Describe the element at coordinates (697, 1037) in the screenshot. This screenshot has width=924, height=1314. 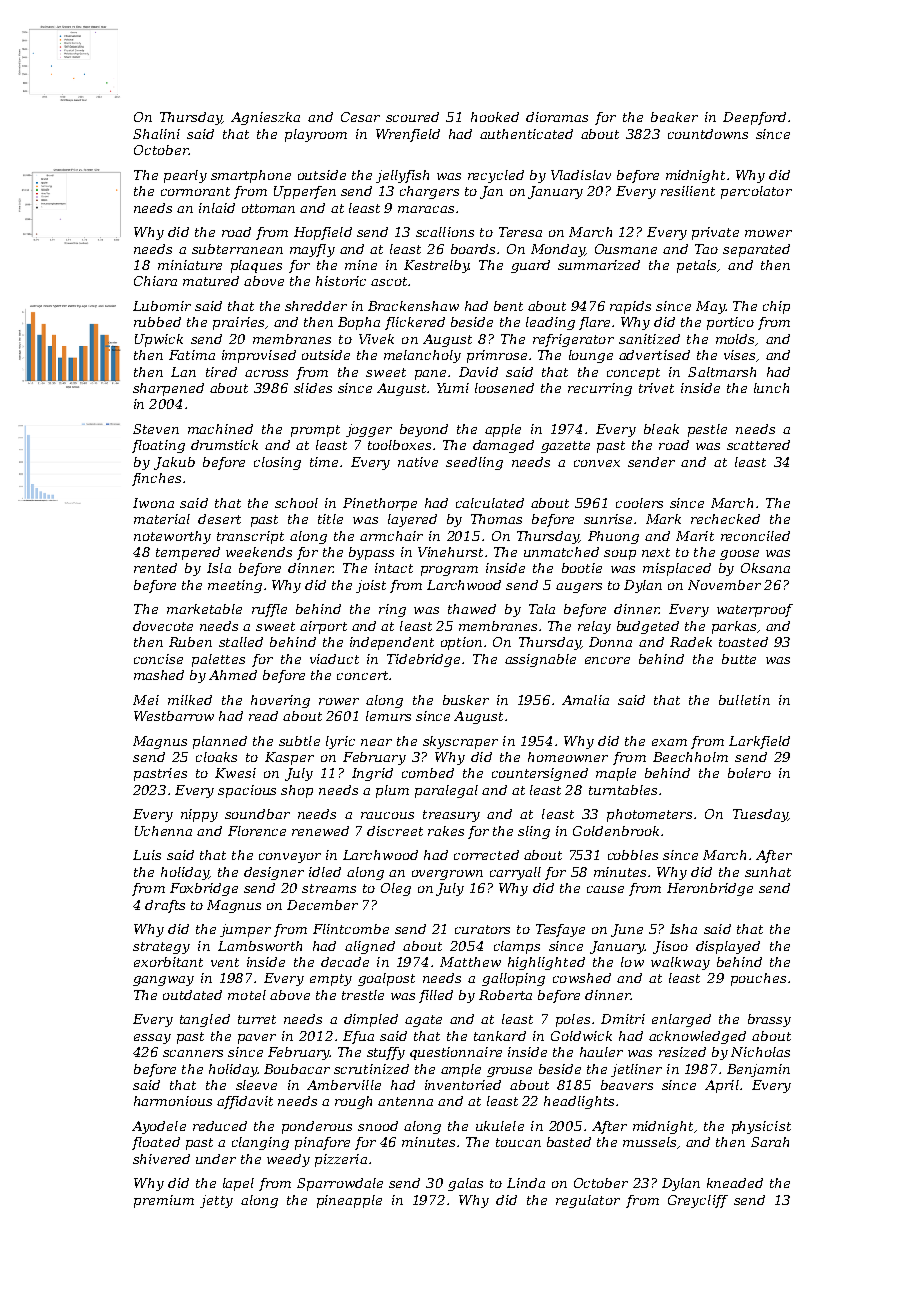
I see `acknowledged` at that location.
